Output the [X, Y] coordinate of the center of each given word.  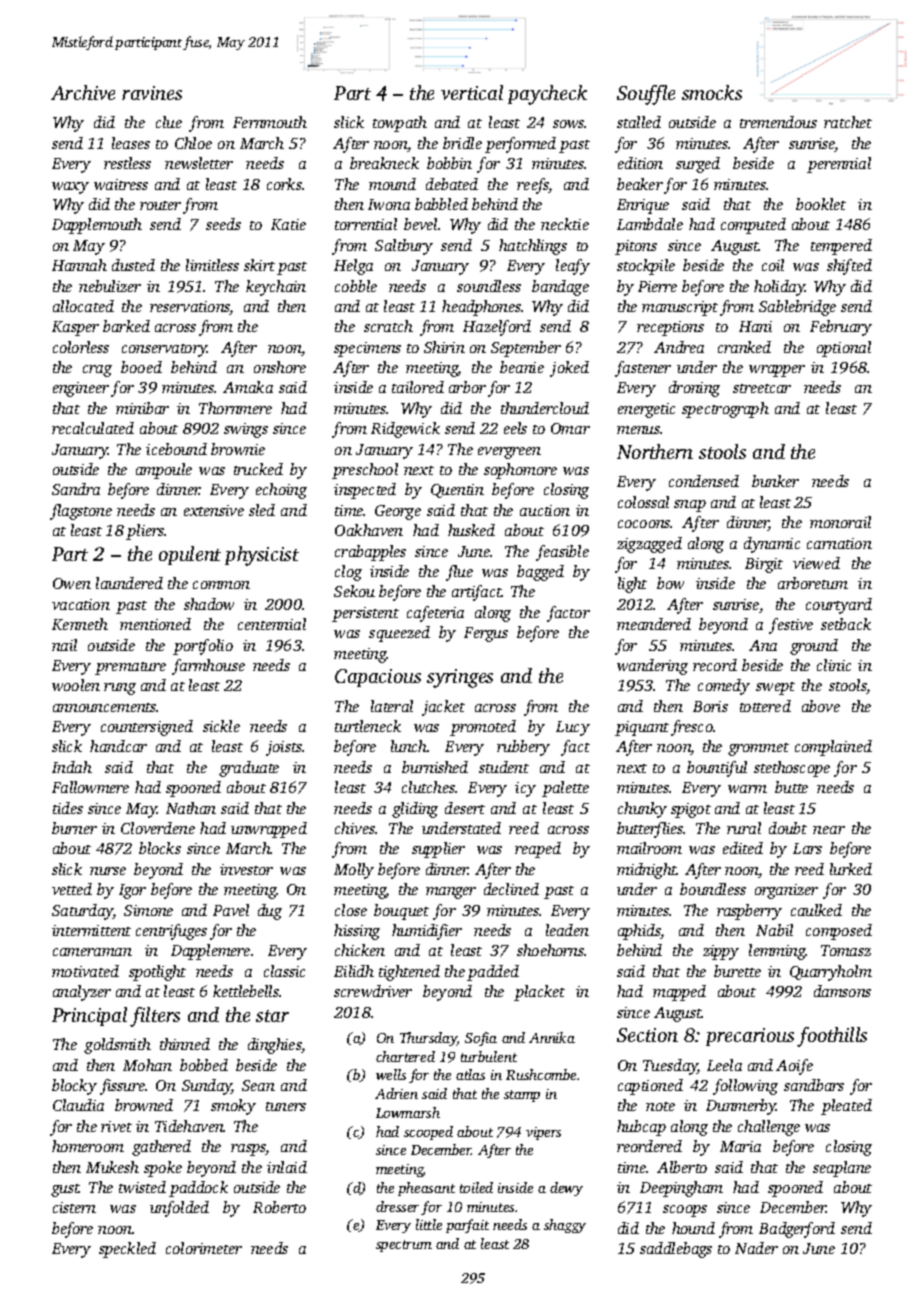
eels [515, 428]
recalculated [93, 428]
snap [690, 506]
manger [451, 893]
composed [839, 932]
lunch [409, 746]
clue [169, 122]
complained [833, 748]
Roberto [279, 1207]
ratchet [848, 122]
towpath [400, 124]
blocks [160, 848]
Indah [72, 767]
